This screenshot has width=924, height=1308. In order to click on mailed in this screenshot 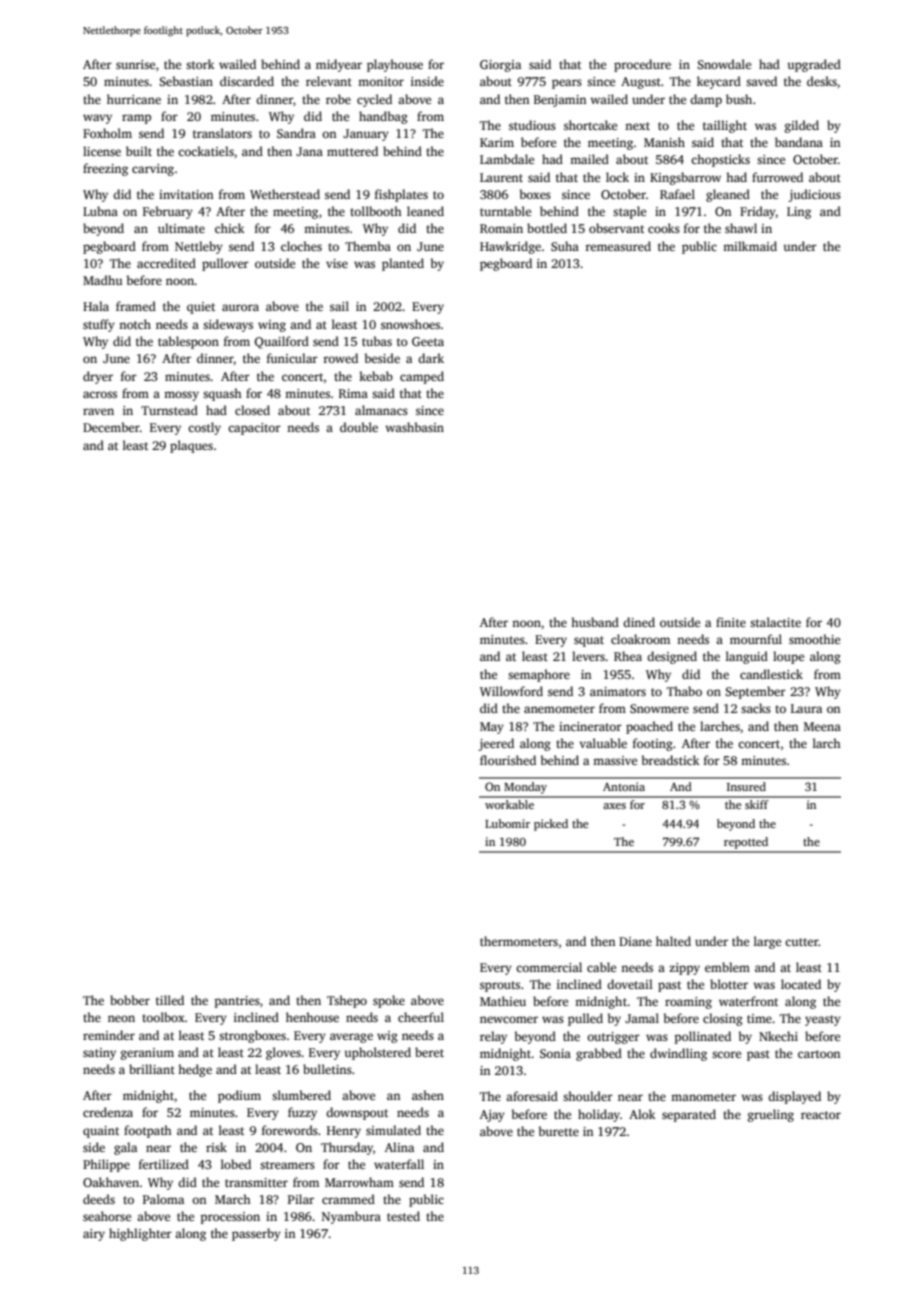, I will do `click(589, 159)`.
